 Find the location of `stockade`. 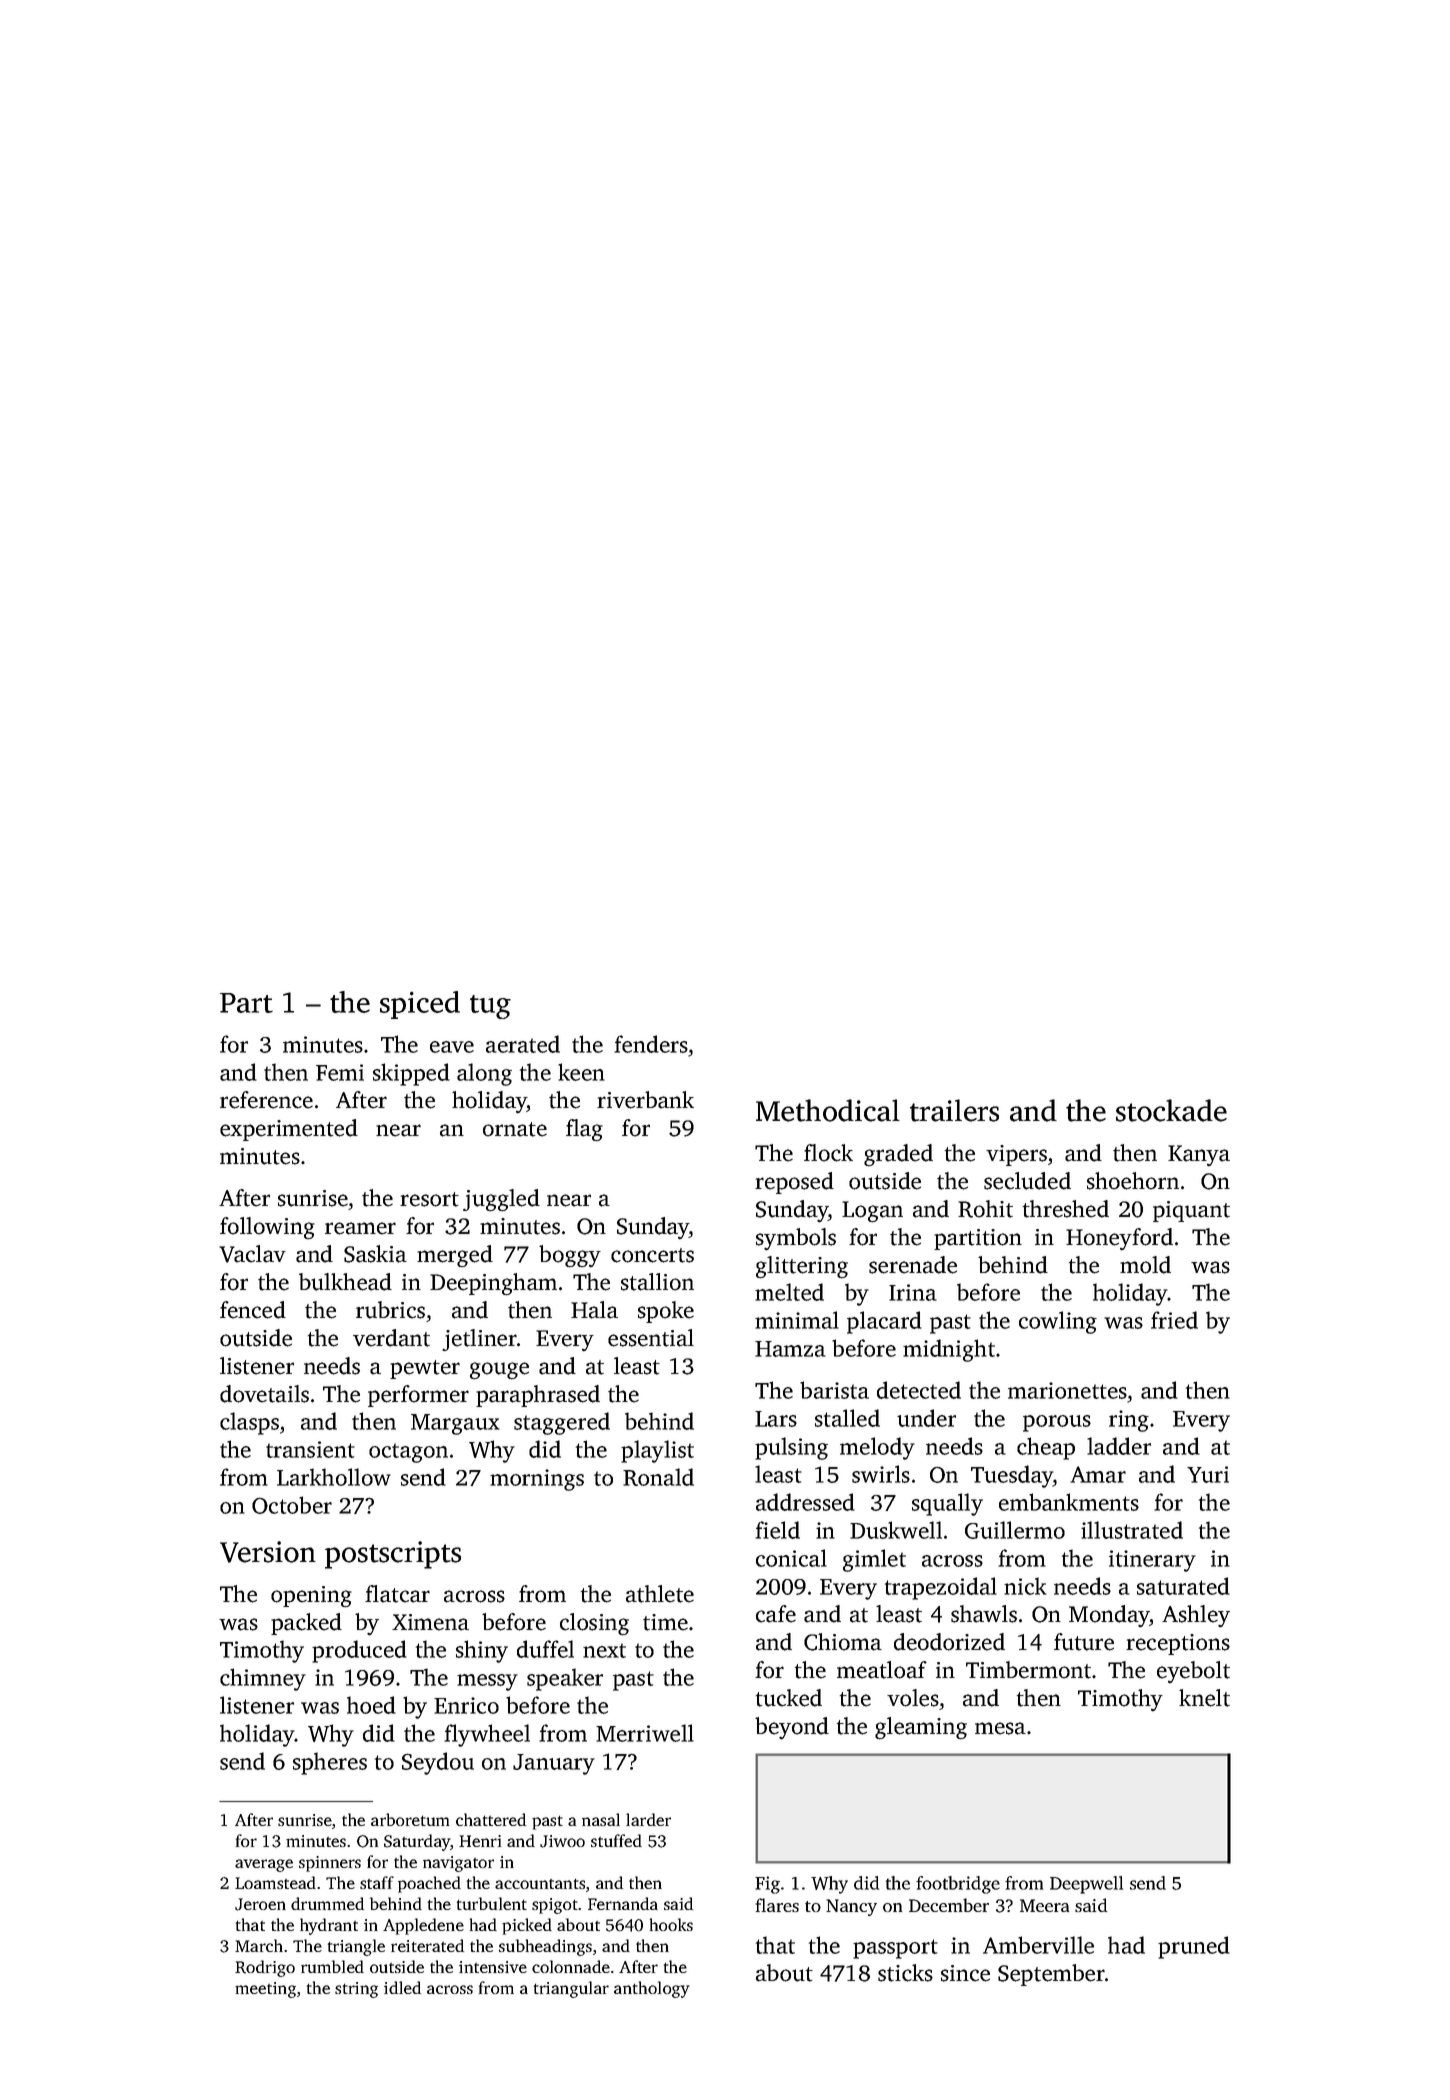

stockade is located at coordinates (1171, 1110).
